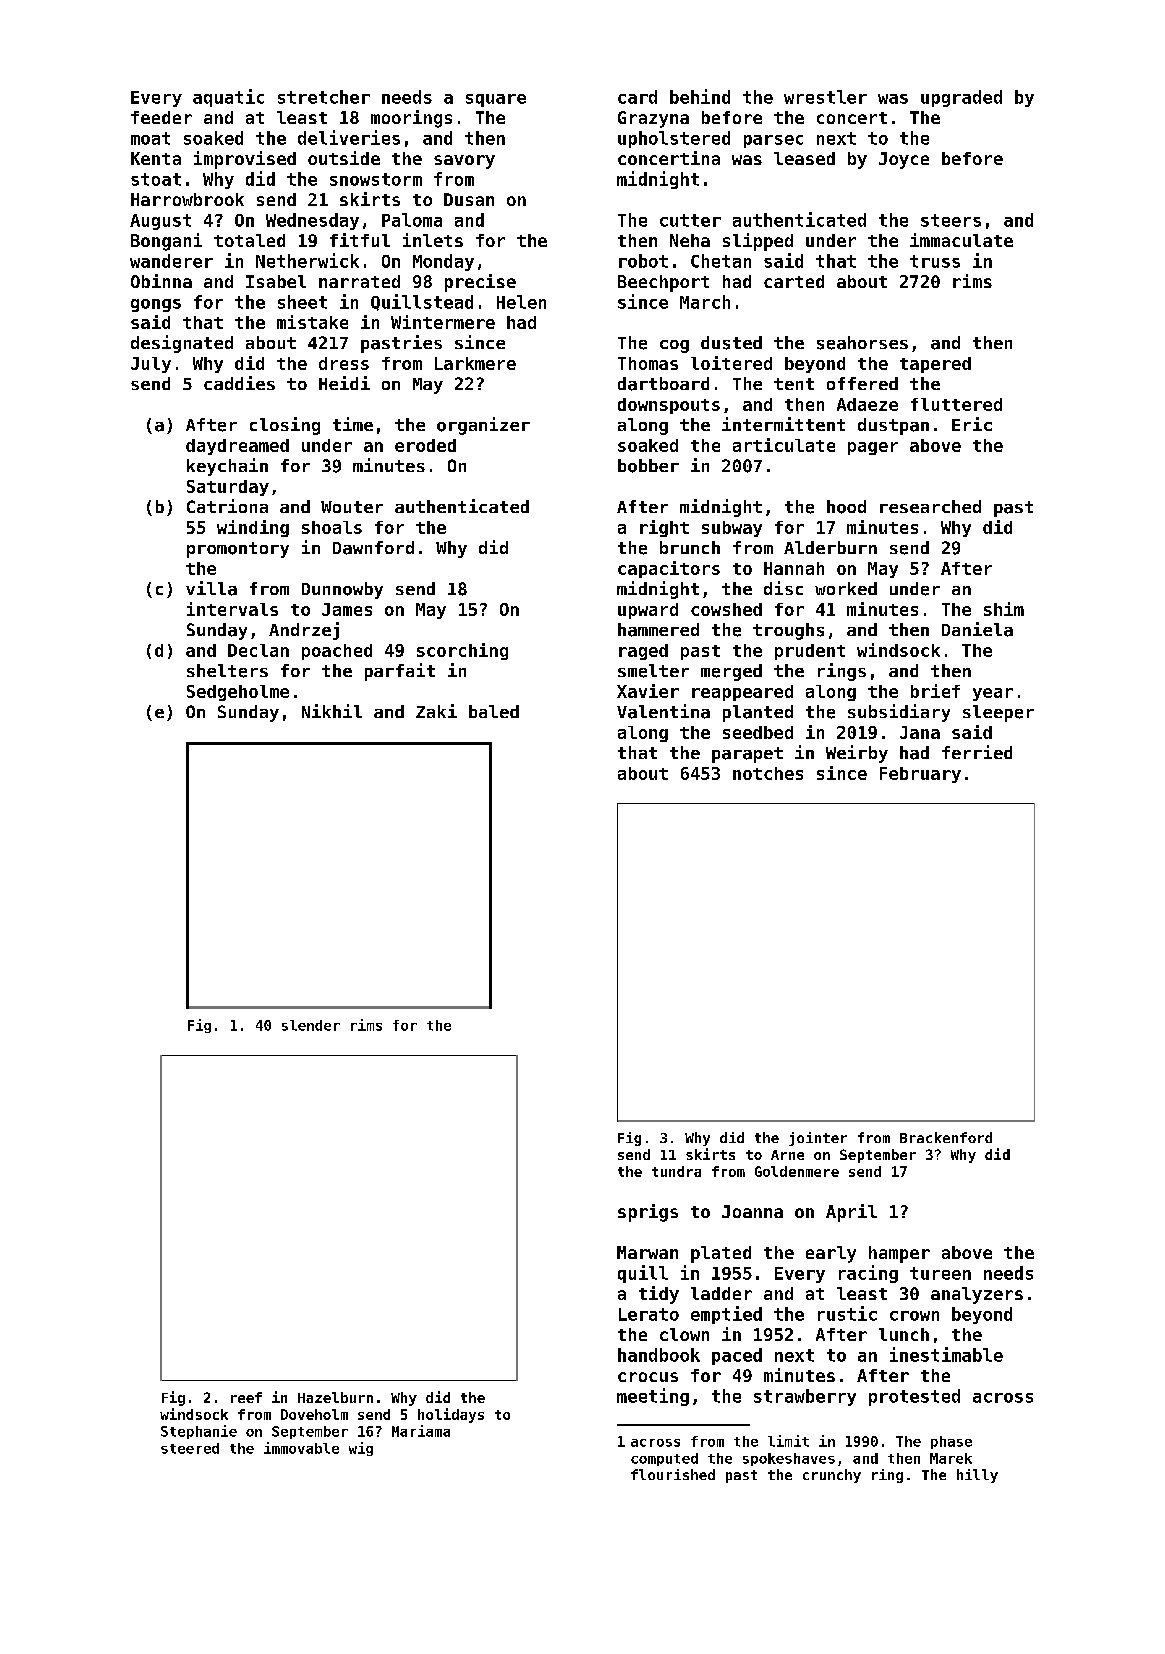  Describe the element at coordinates (361, 1449) in the page. I see `wig` at that location.
